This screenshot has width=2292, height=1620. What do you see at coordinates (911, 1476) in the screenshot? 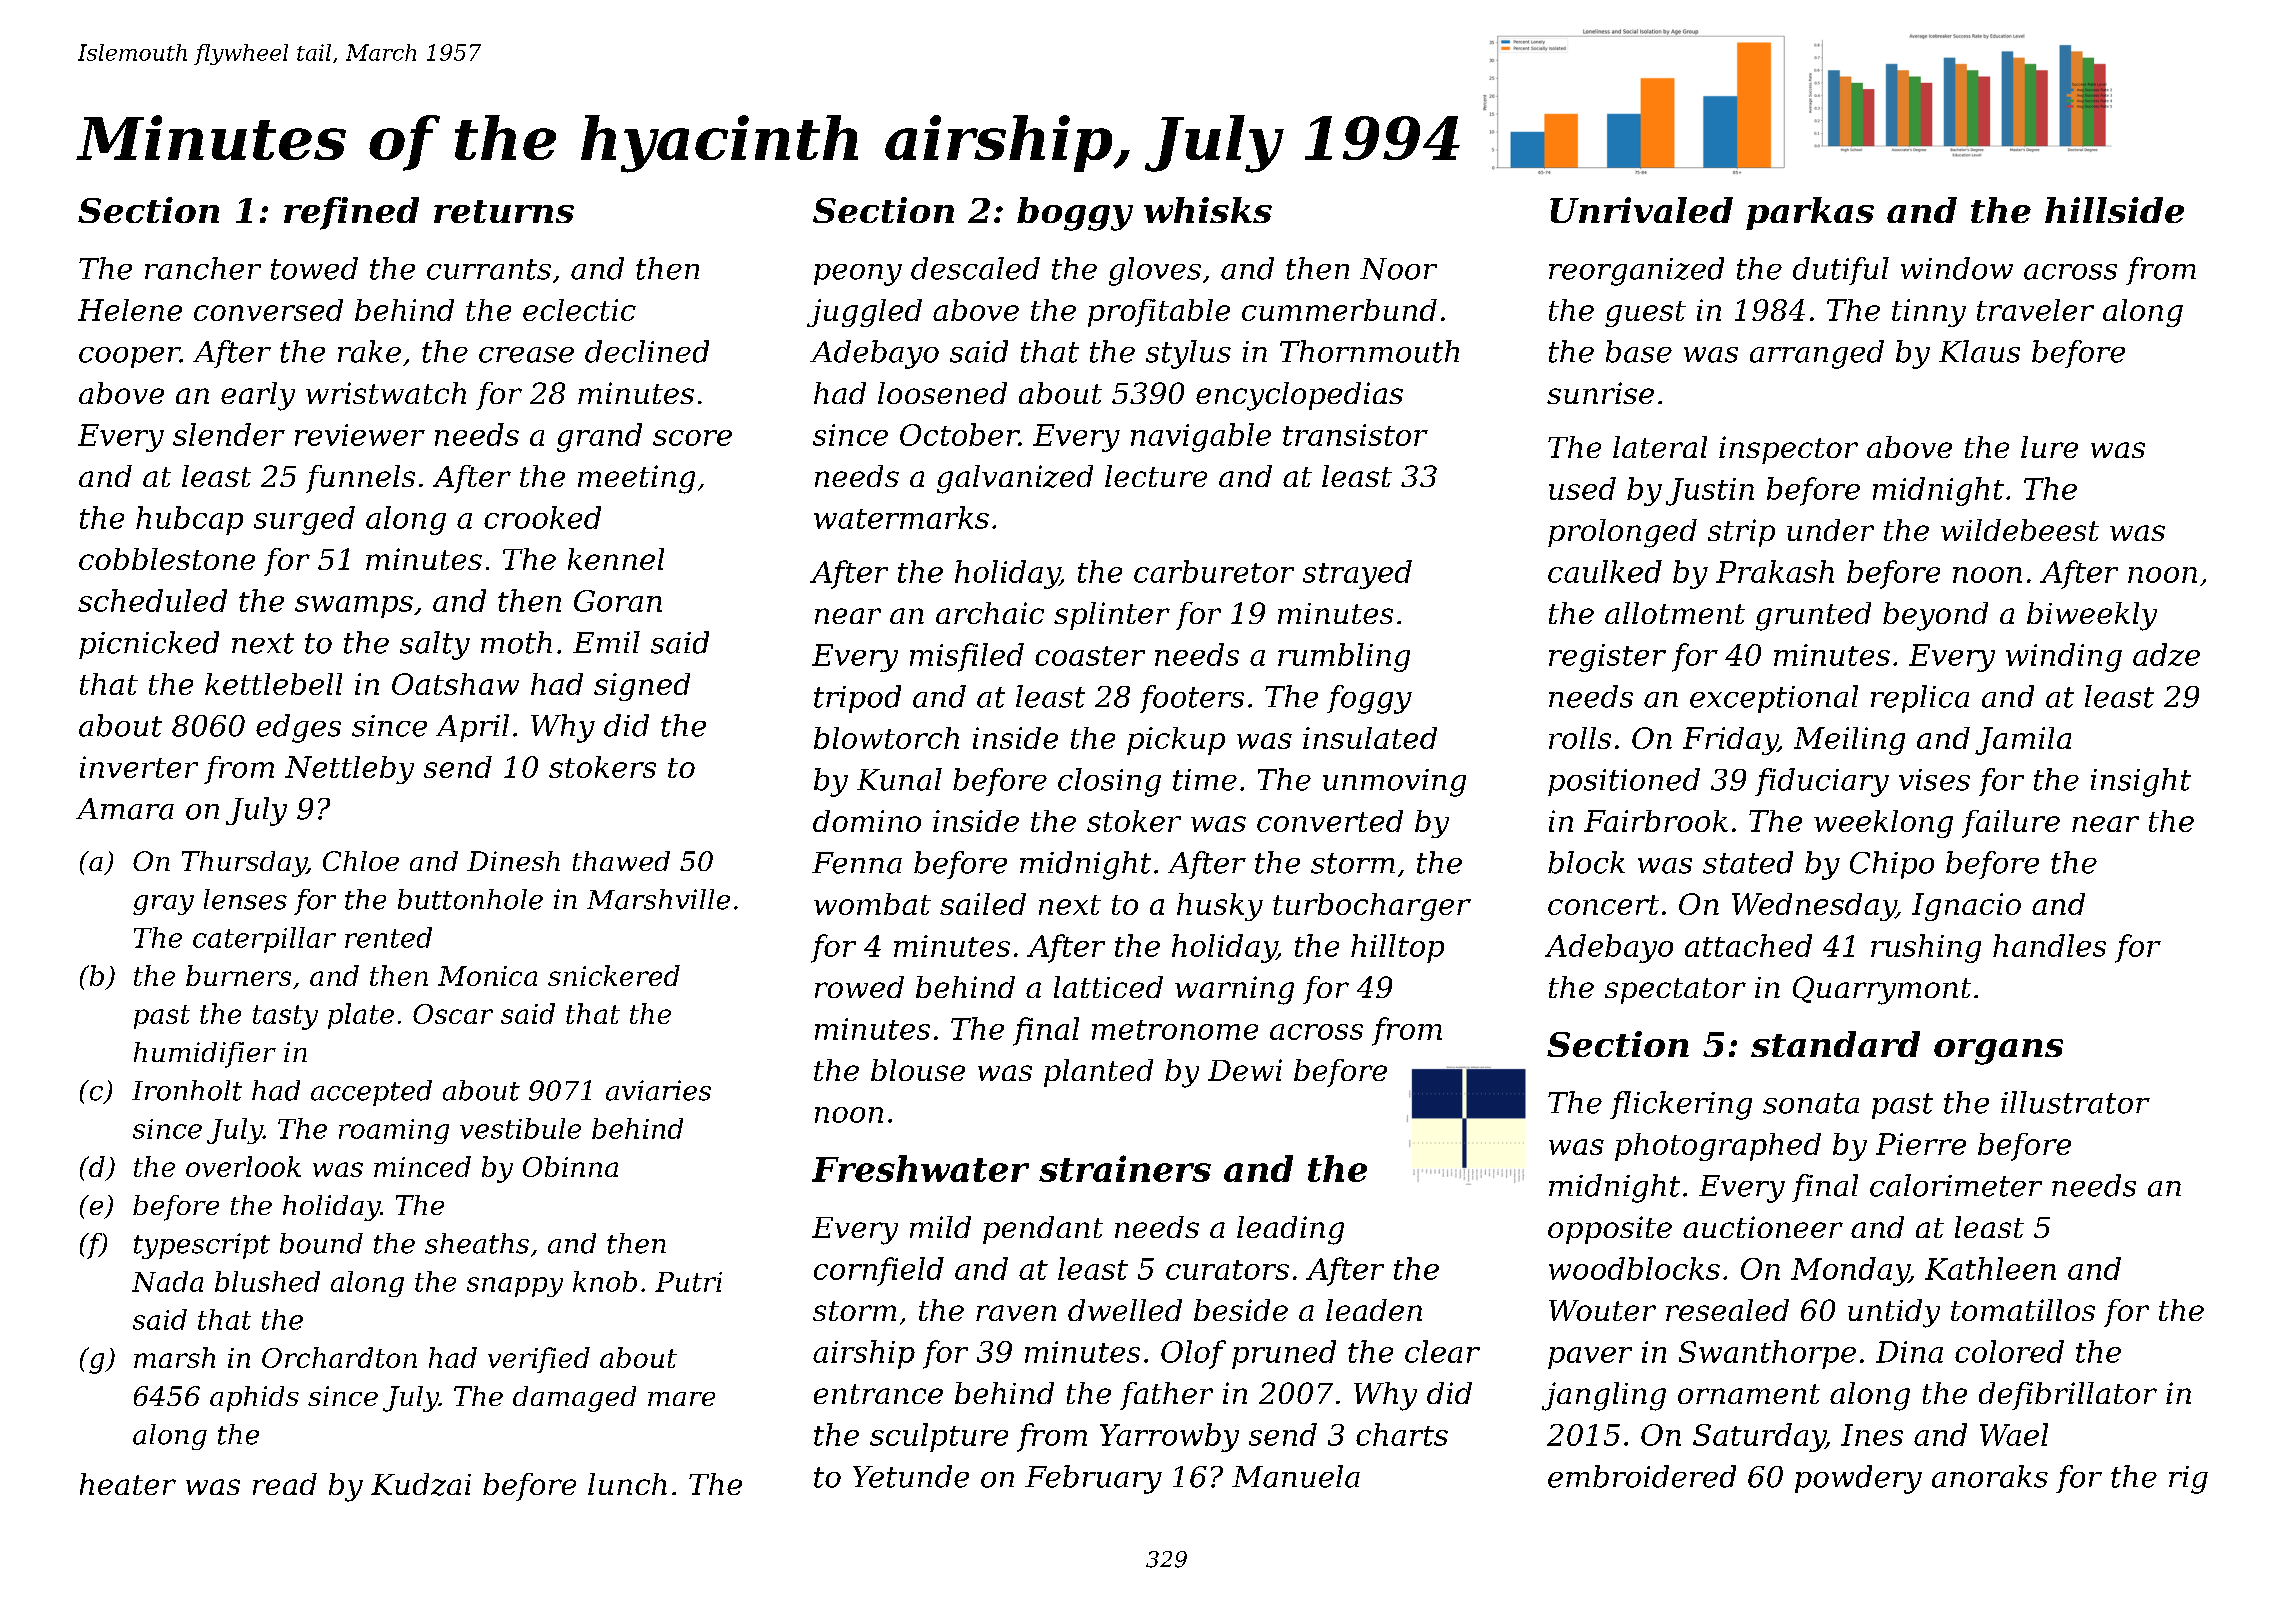
I see `Yetunde` at bounding box center [911, 1476].
